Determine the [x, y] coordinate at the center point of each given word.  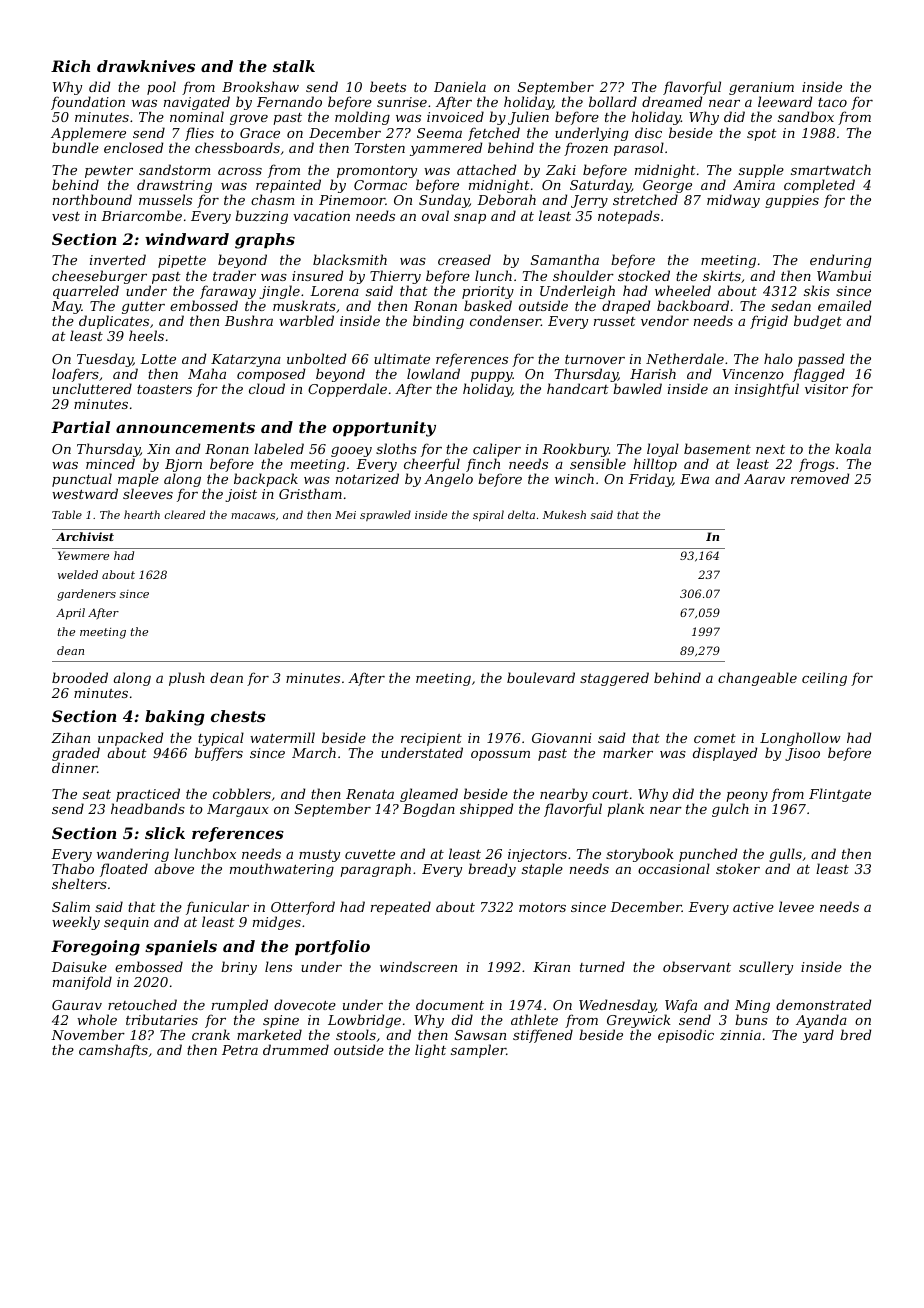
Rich [70, 66]
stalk [294, 66]
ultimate [402, 358]
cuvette [370, 854]
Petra [240, 1050]
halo [778, 358]
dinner [74, 767]
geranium [761, 89]
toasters [164, 389]
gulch [730, 810]
